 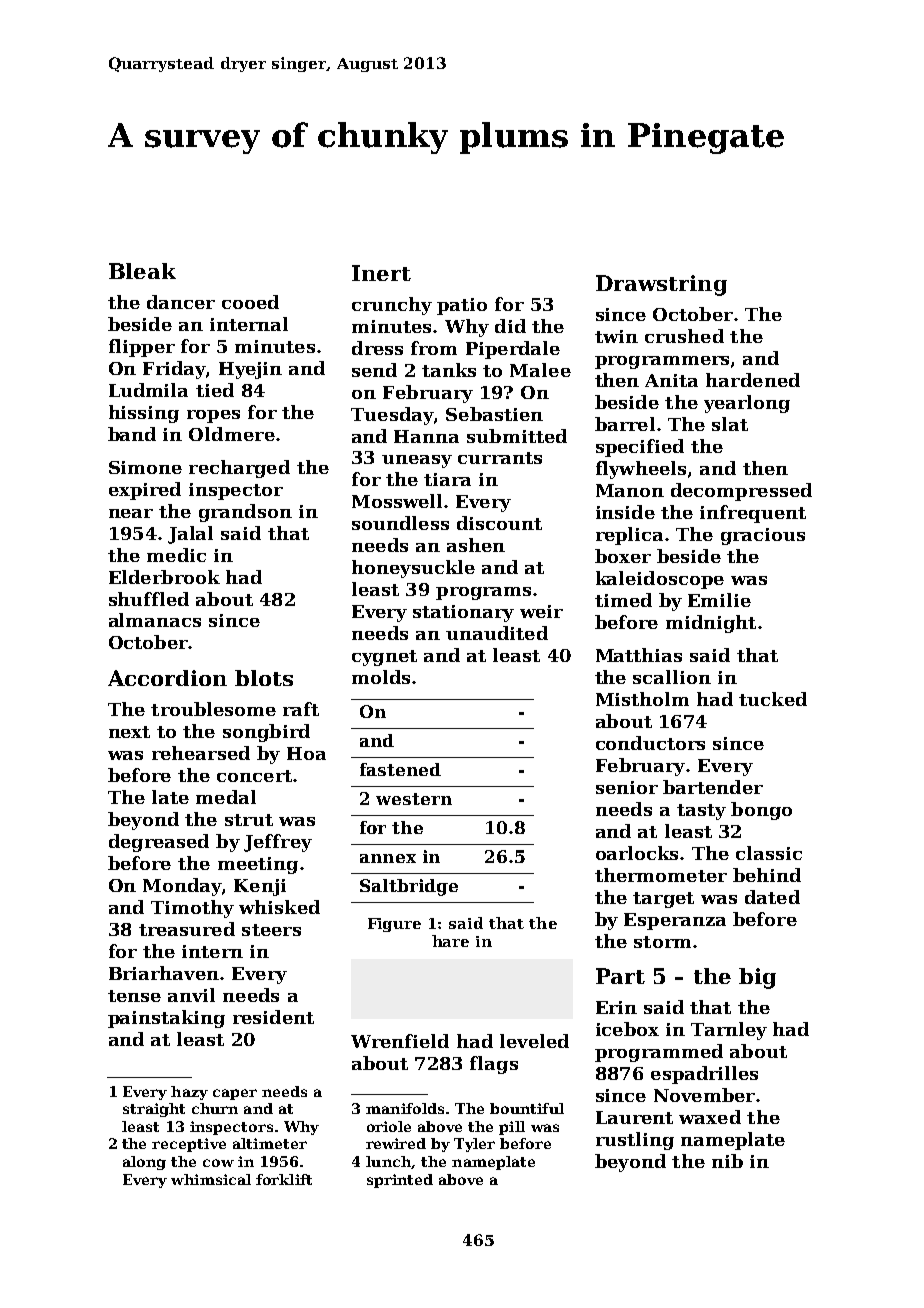 I want to click on near, so click(x=131, y=513).
